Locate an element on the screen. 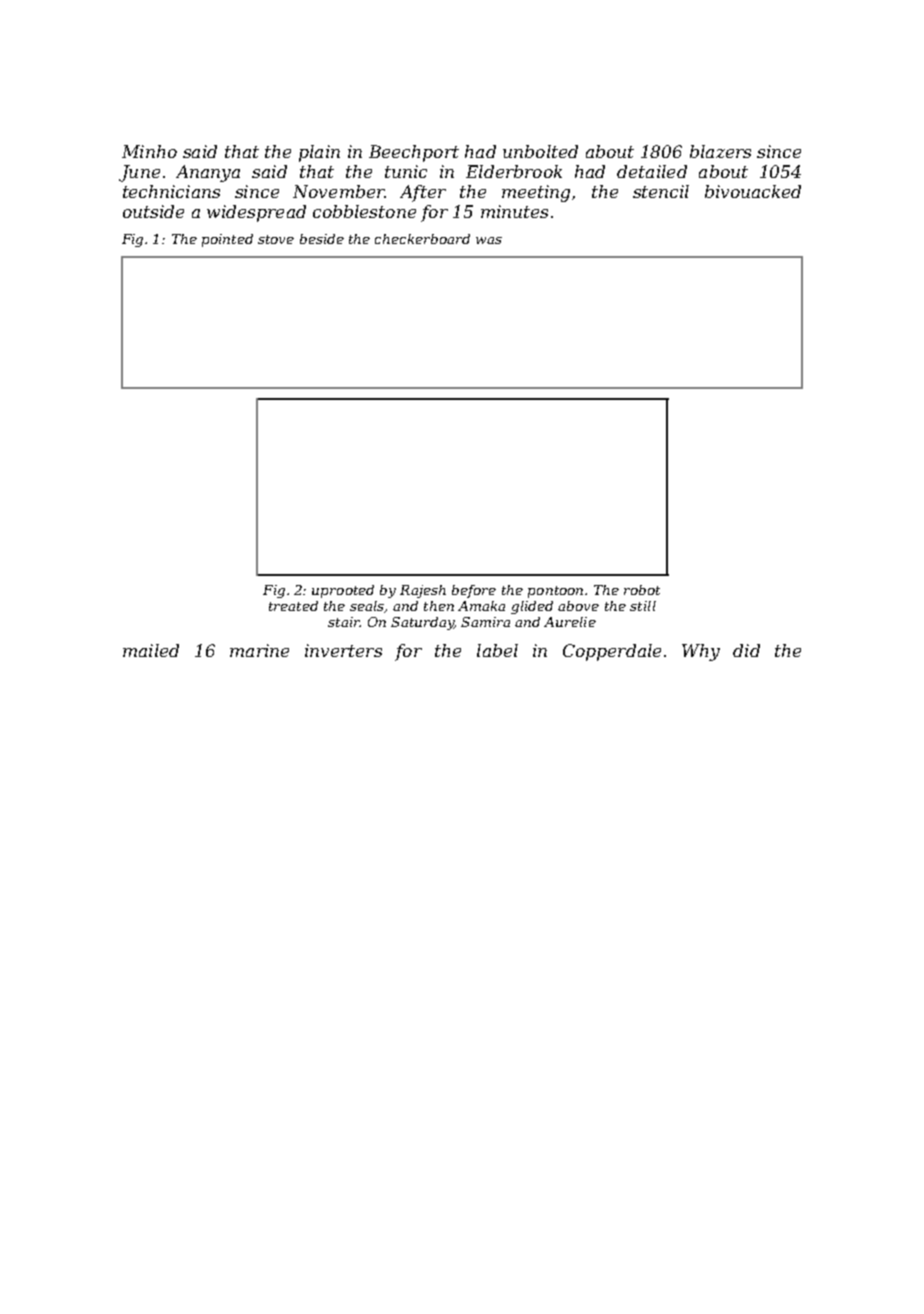 The image size is (924, 1314). Minho is located at coordinates (149, 151).
